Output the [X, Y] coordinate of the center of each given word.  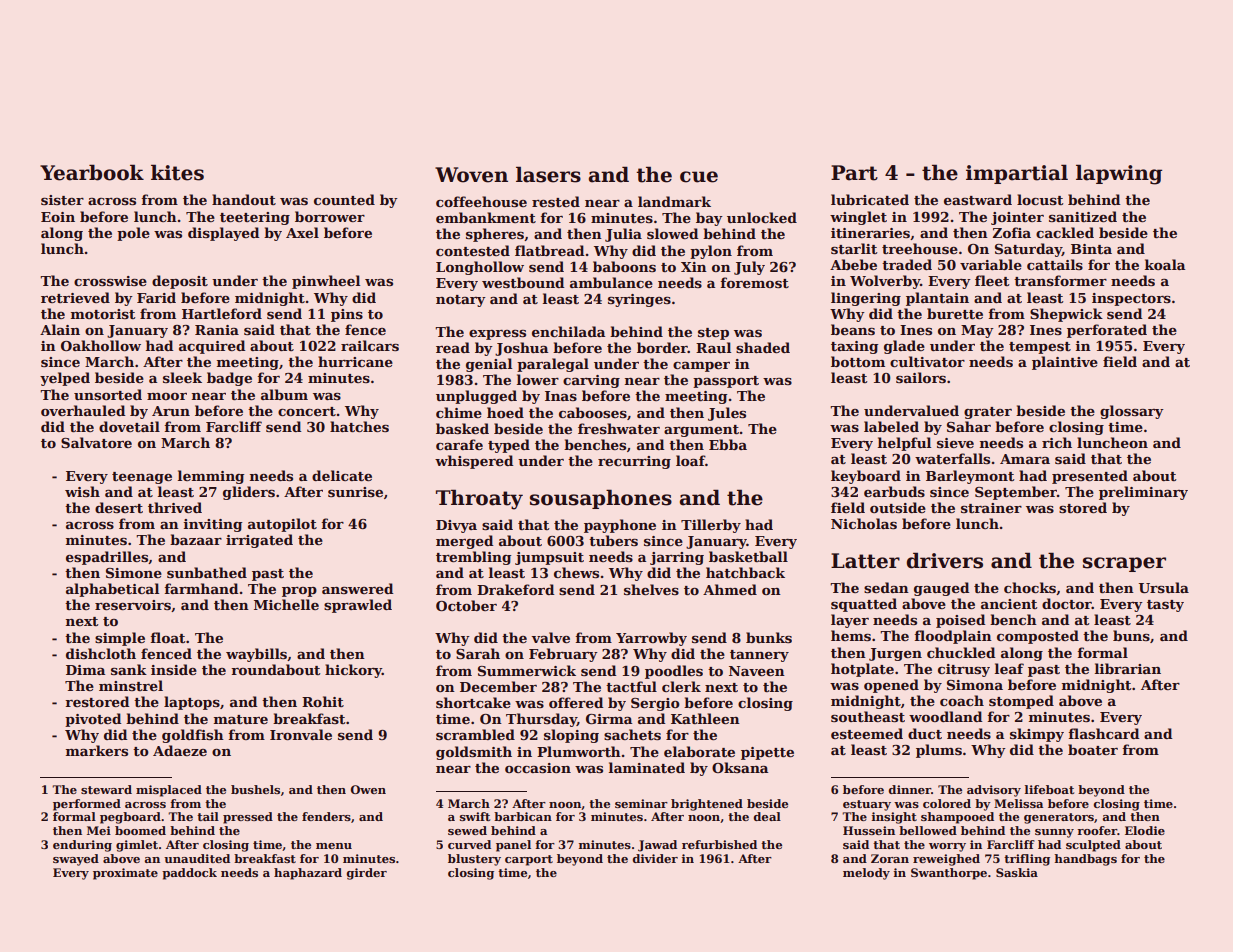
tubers [613, 540]
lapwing [1119, 174]
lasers [548, 174]
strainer [991, 508]
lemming [211, 477]
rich [1057, 442]
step [713, 334]
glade [904, 347]
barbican [523, 816]
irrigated [259, 541]
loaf [690, 460]
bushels [255, 789]
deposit [180, 282]
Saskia [1017, 872]
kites [177, 172]
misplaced [169, 791]
